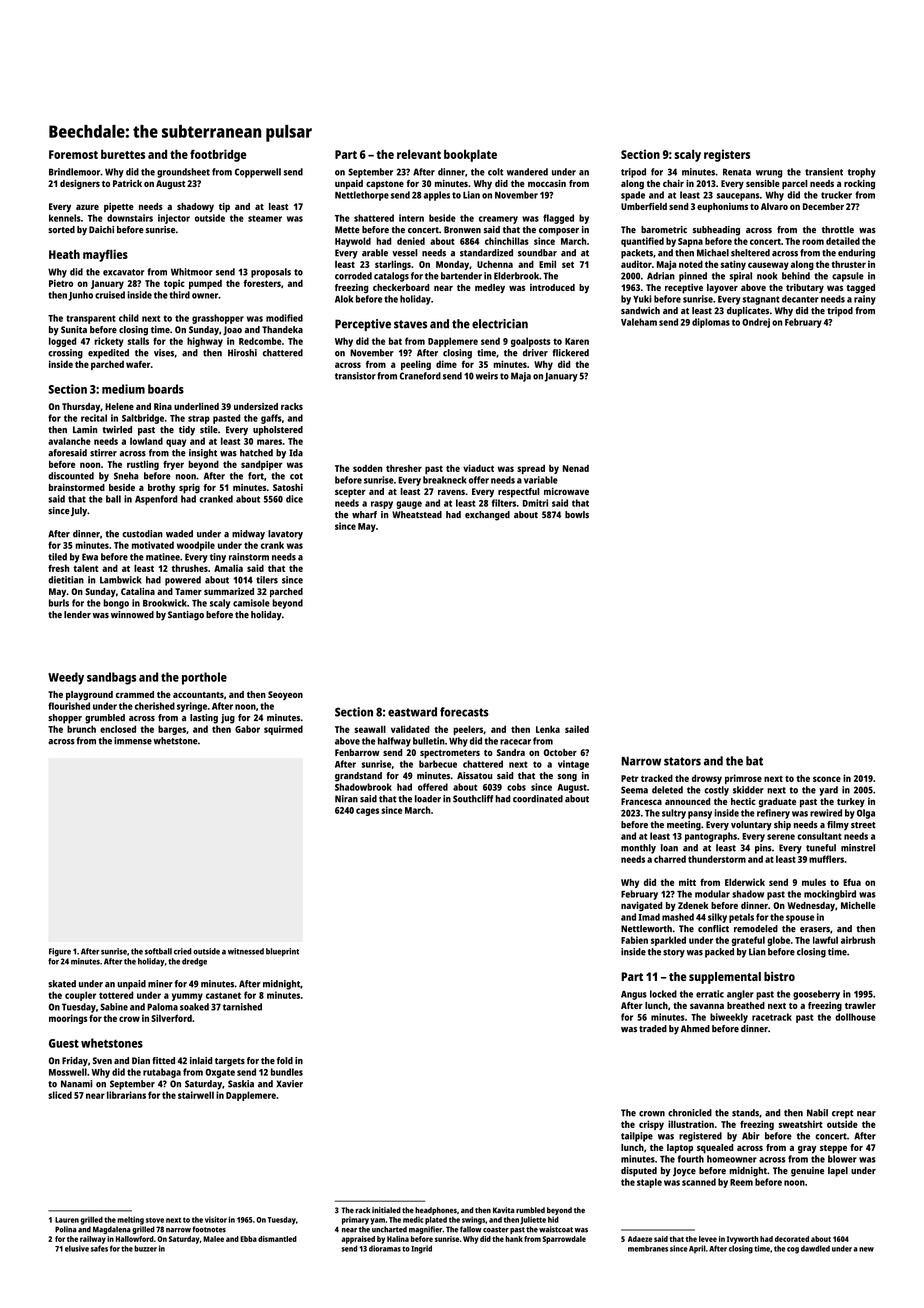 Image resolution: width=924 pixels, height=1308 pixels. Describe the element at coordinates (179, 295) in the page. I see `third` at that location.
